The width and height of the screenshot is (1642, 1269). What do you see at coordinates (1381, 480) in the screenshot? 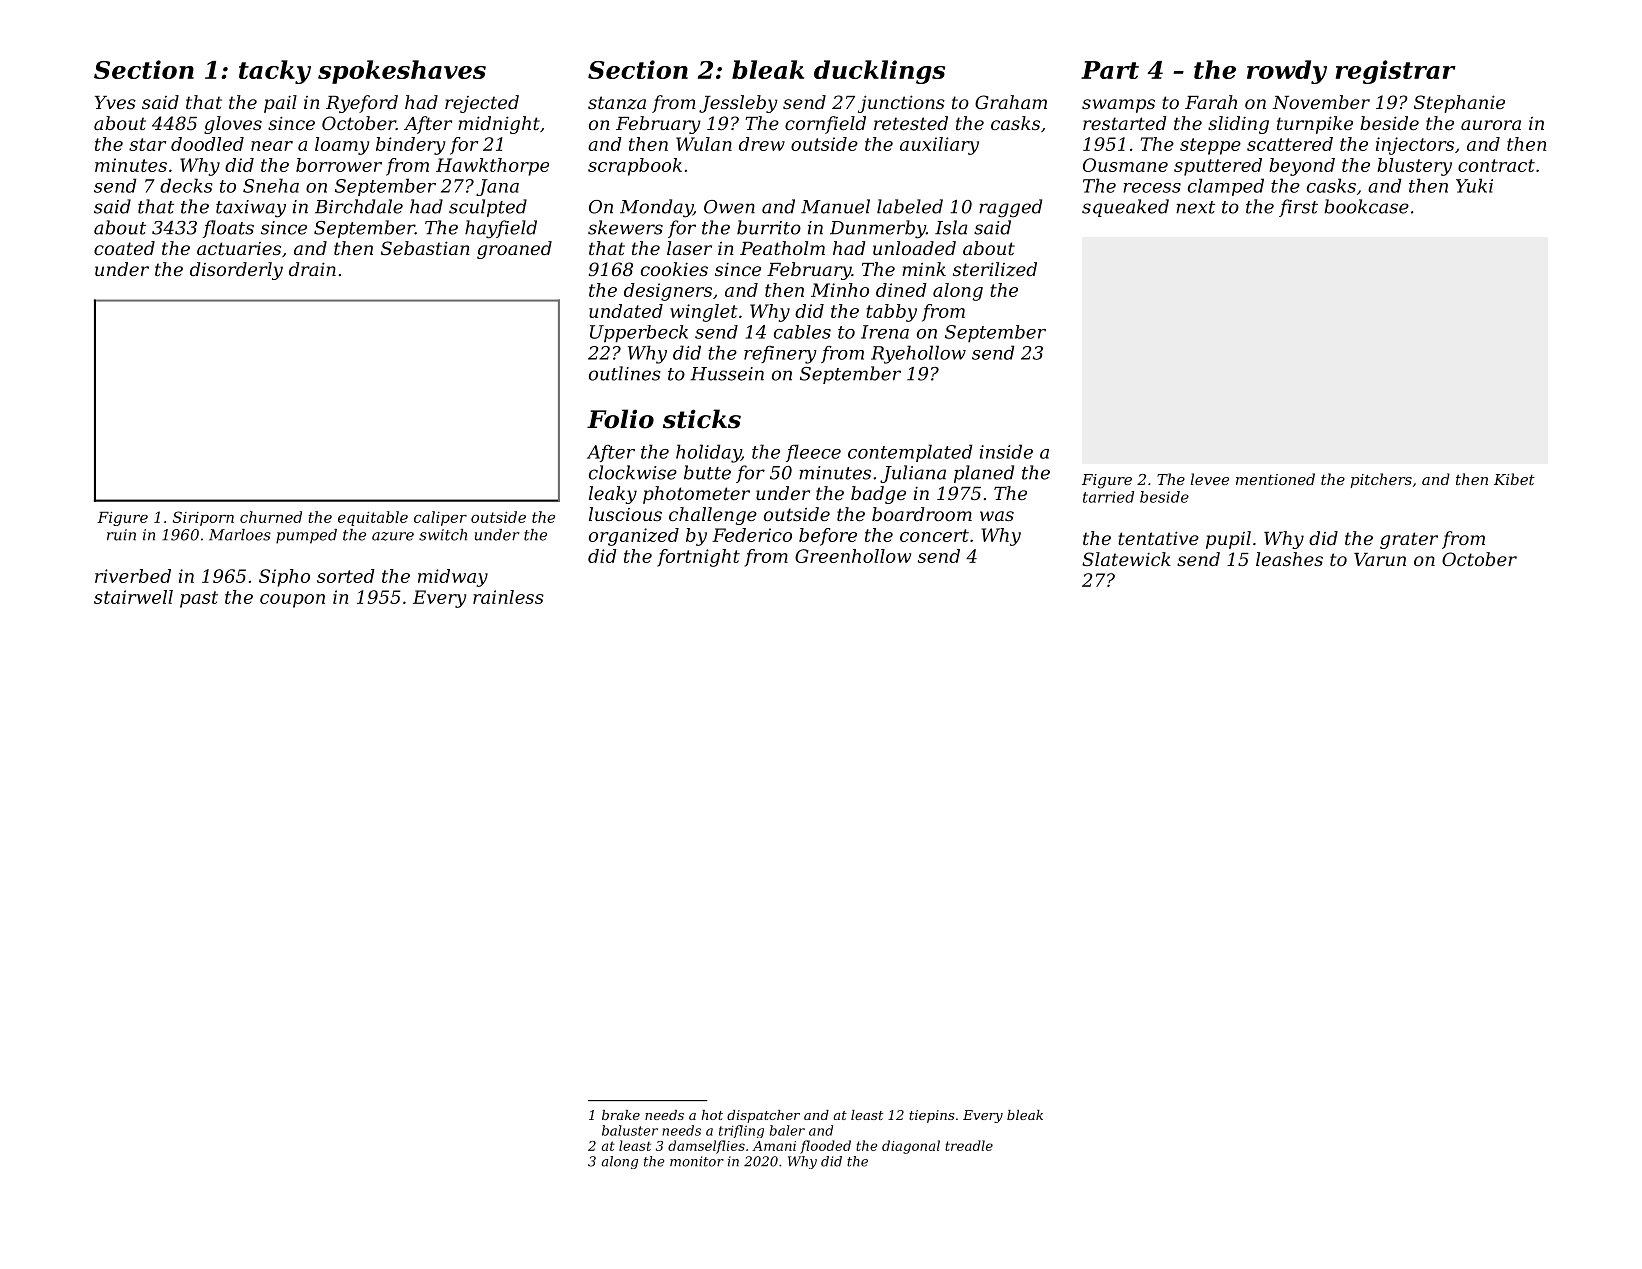
I see `pitchers` at bounding box center [1381, 480].
